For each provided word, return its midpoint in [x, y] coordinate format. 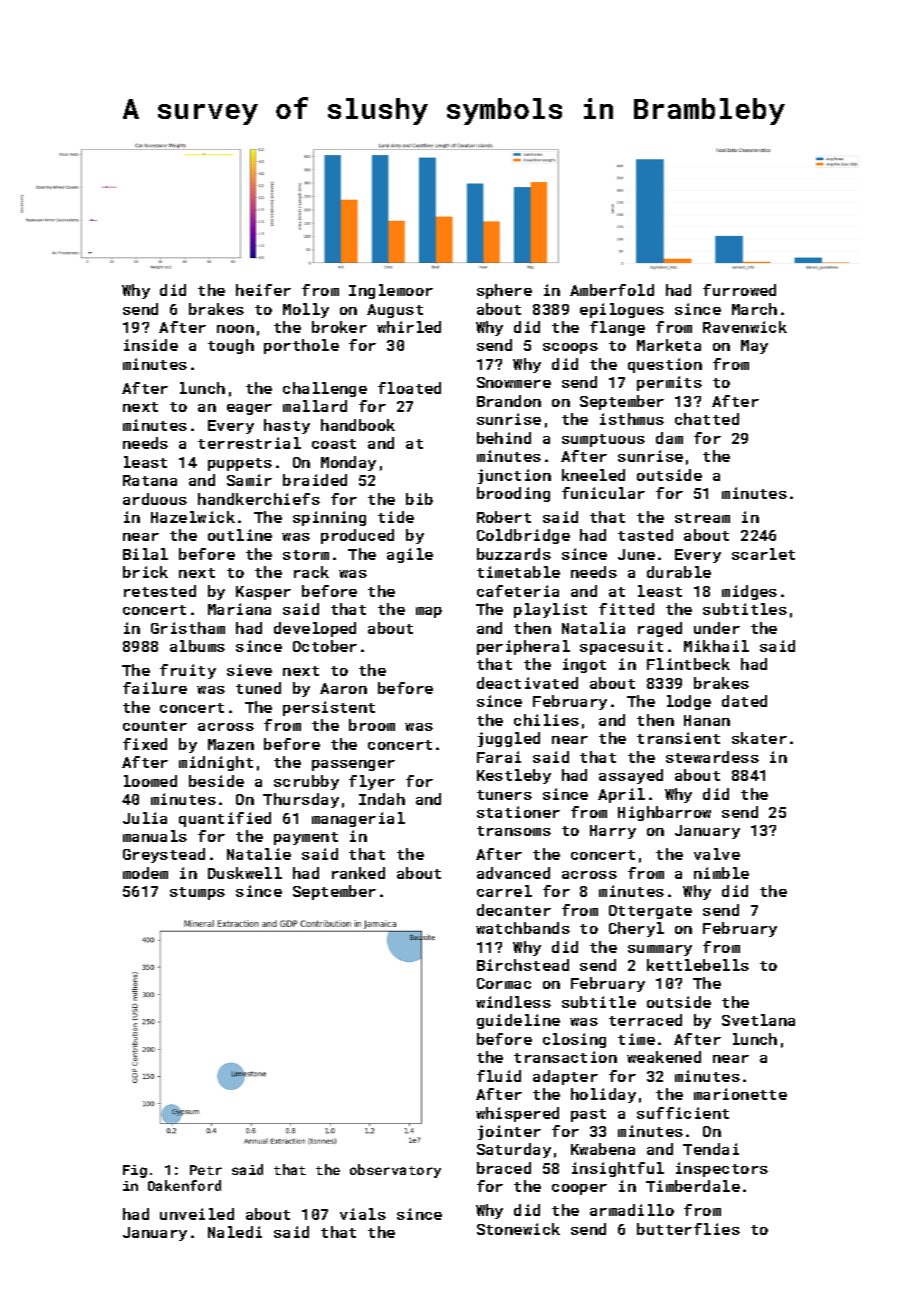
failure [155, 688]
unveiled [197, 1214]
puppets [240, 464]
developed [315, 629]
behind [504, 438]
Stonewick [518, 1229]
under [717, 628]
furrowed [739, 290]
